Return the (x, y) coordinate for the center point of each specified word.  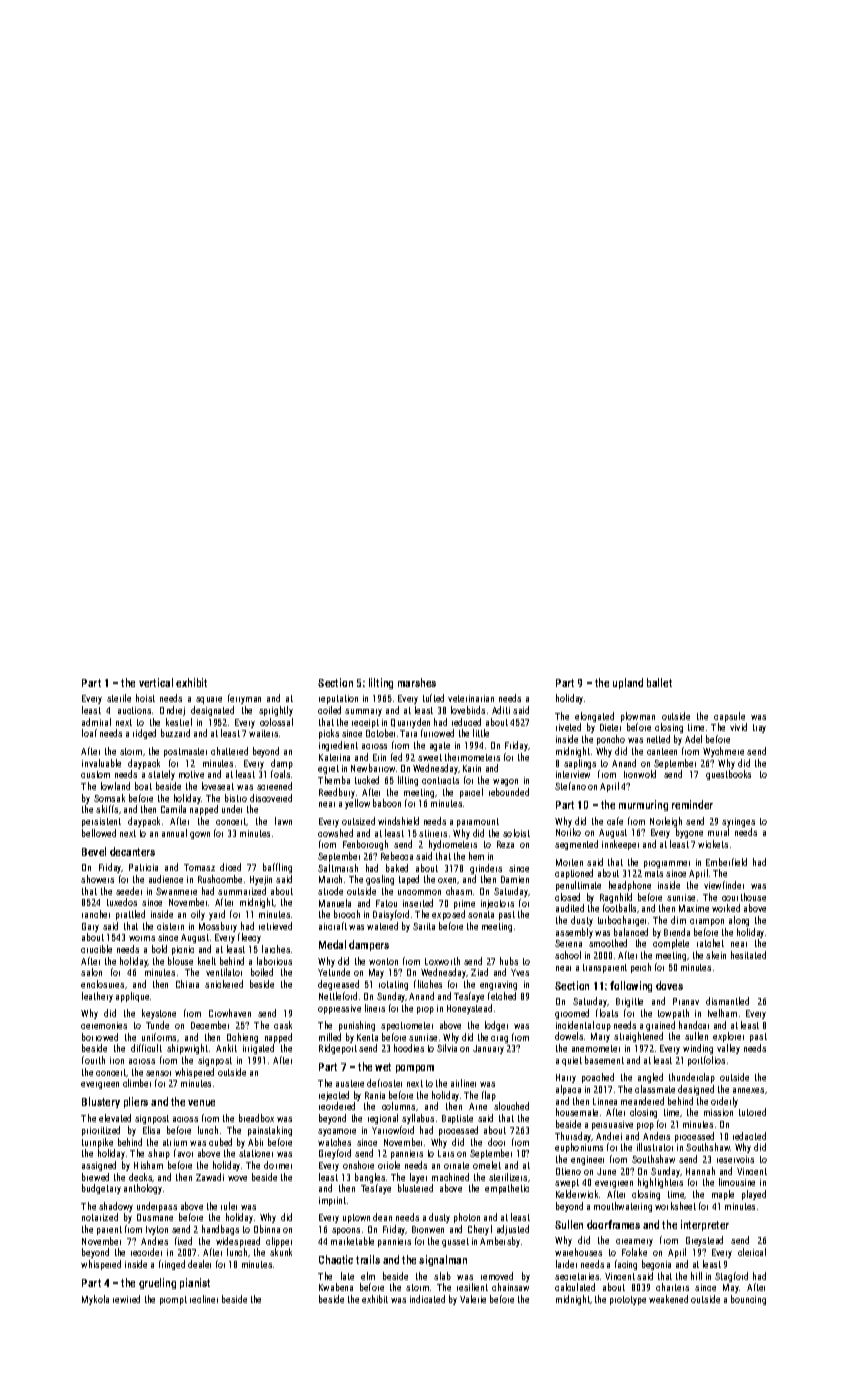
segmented (576, 845)
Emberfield (726, 862)
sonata (481, 914)
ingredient (338, 746)
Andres (154, 1241)
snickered (224, 984)
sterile (119, 698)
